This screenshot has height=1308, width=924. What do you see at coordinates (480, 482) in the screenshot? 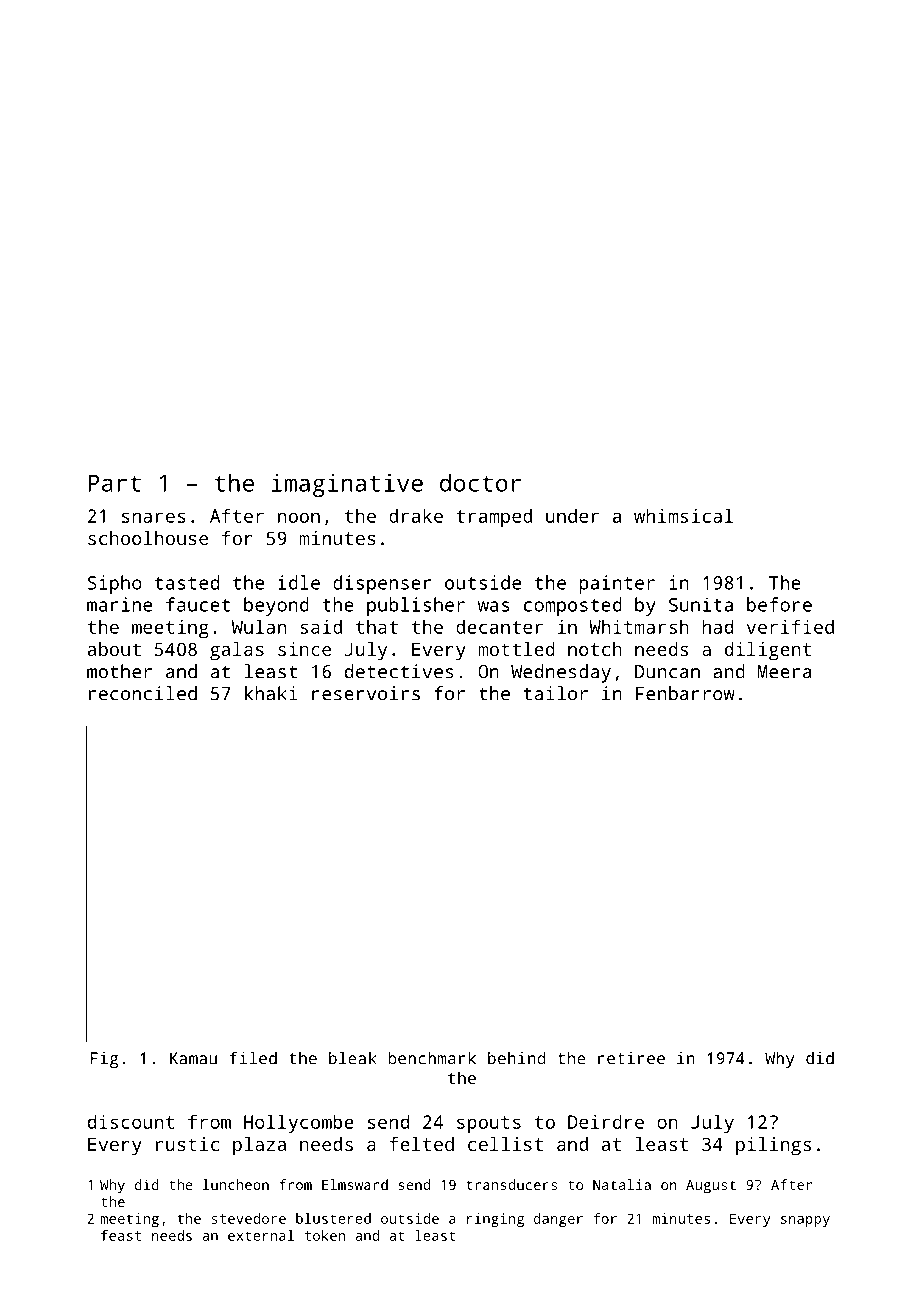
I see `doctor` at bounding box center [480, 482].
